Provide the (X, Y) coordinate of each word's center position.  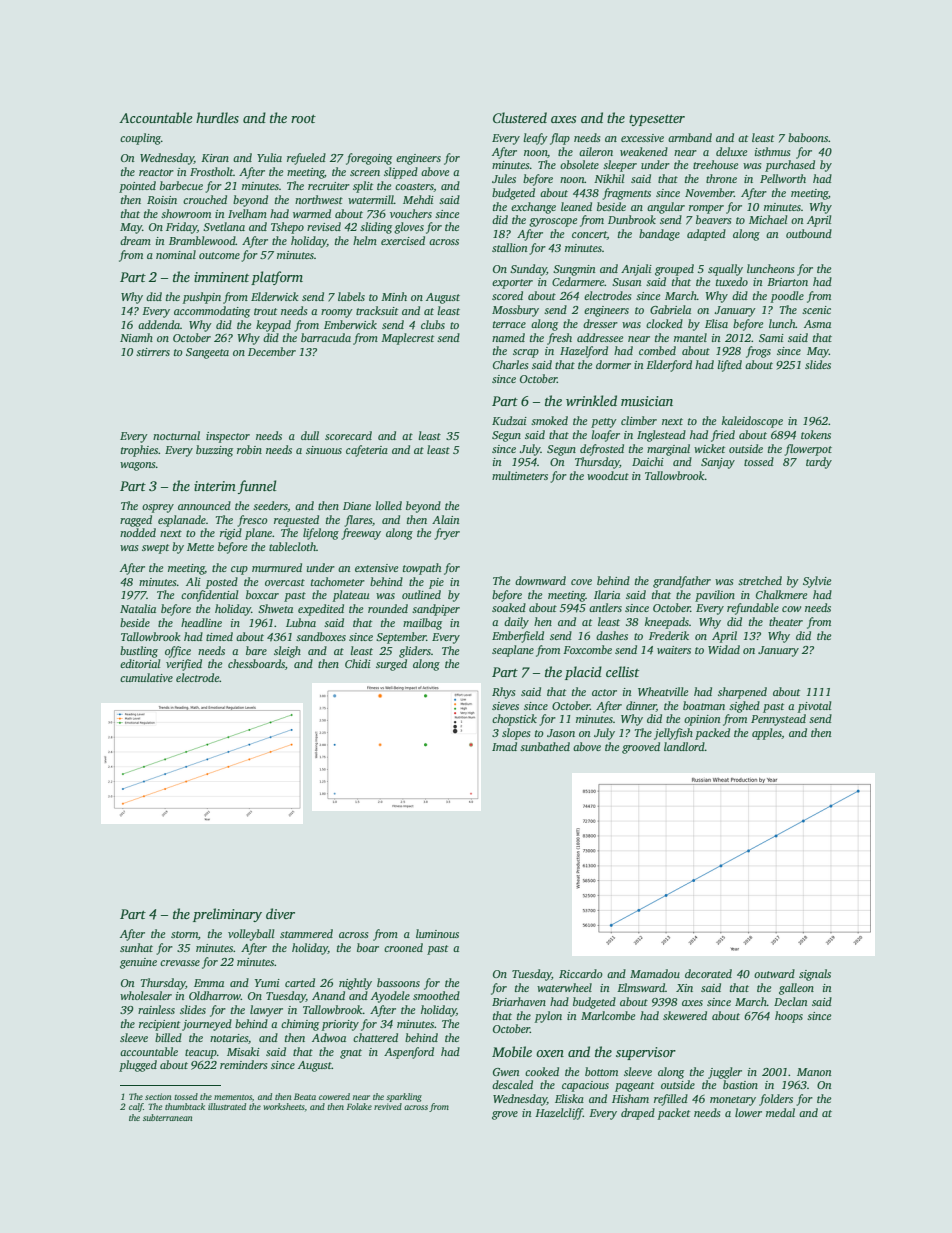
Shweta (275, 608)
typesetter (657, 120)
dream (135, 240)
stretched (760, 580)
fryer (447, 534)
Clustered (520, 117)
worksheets (284, 1106)
